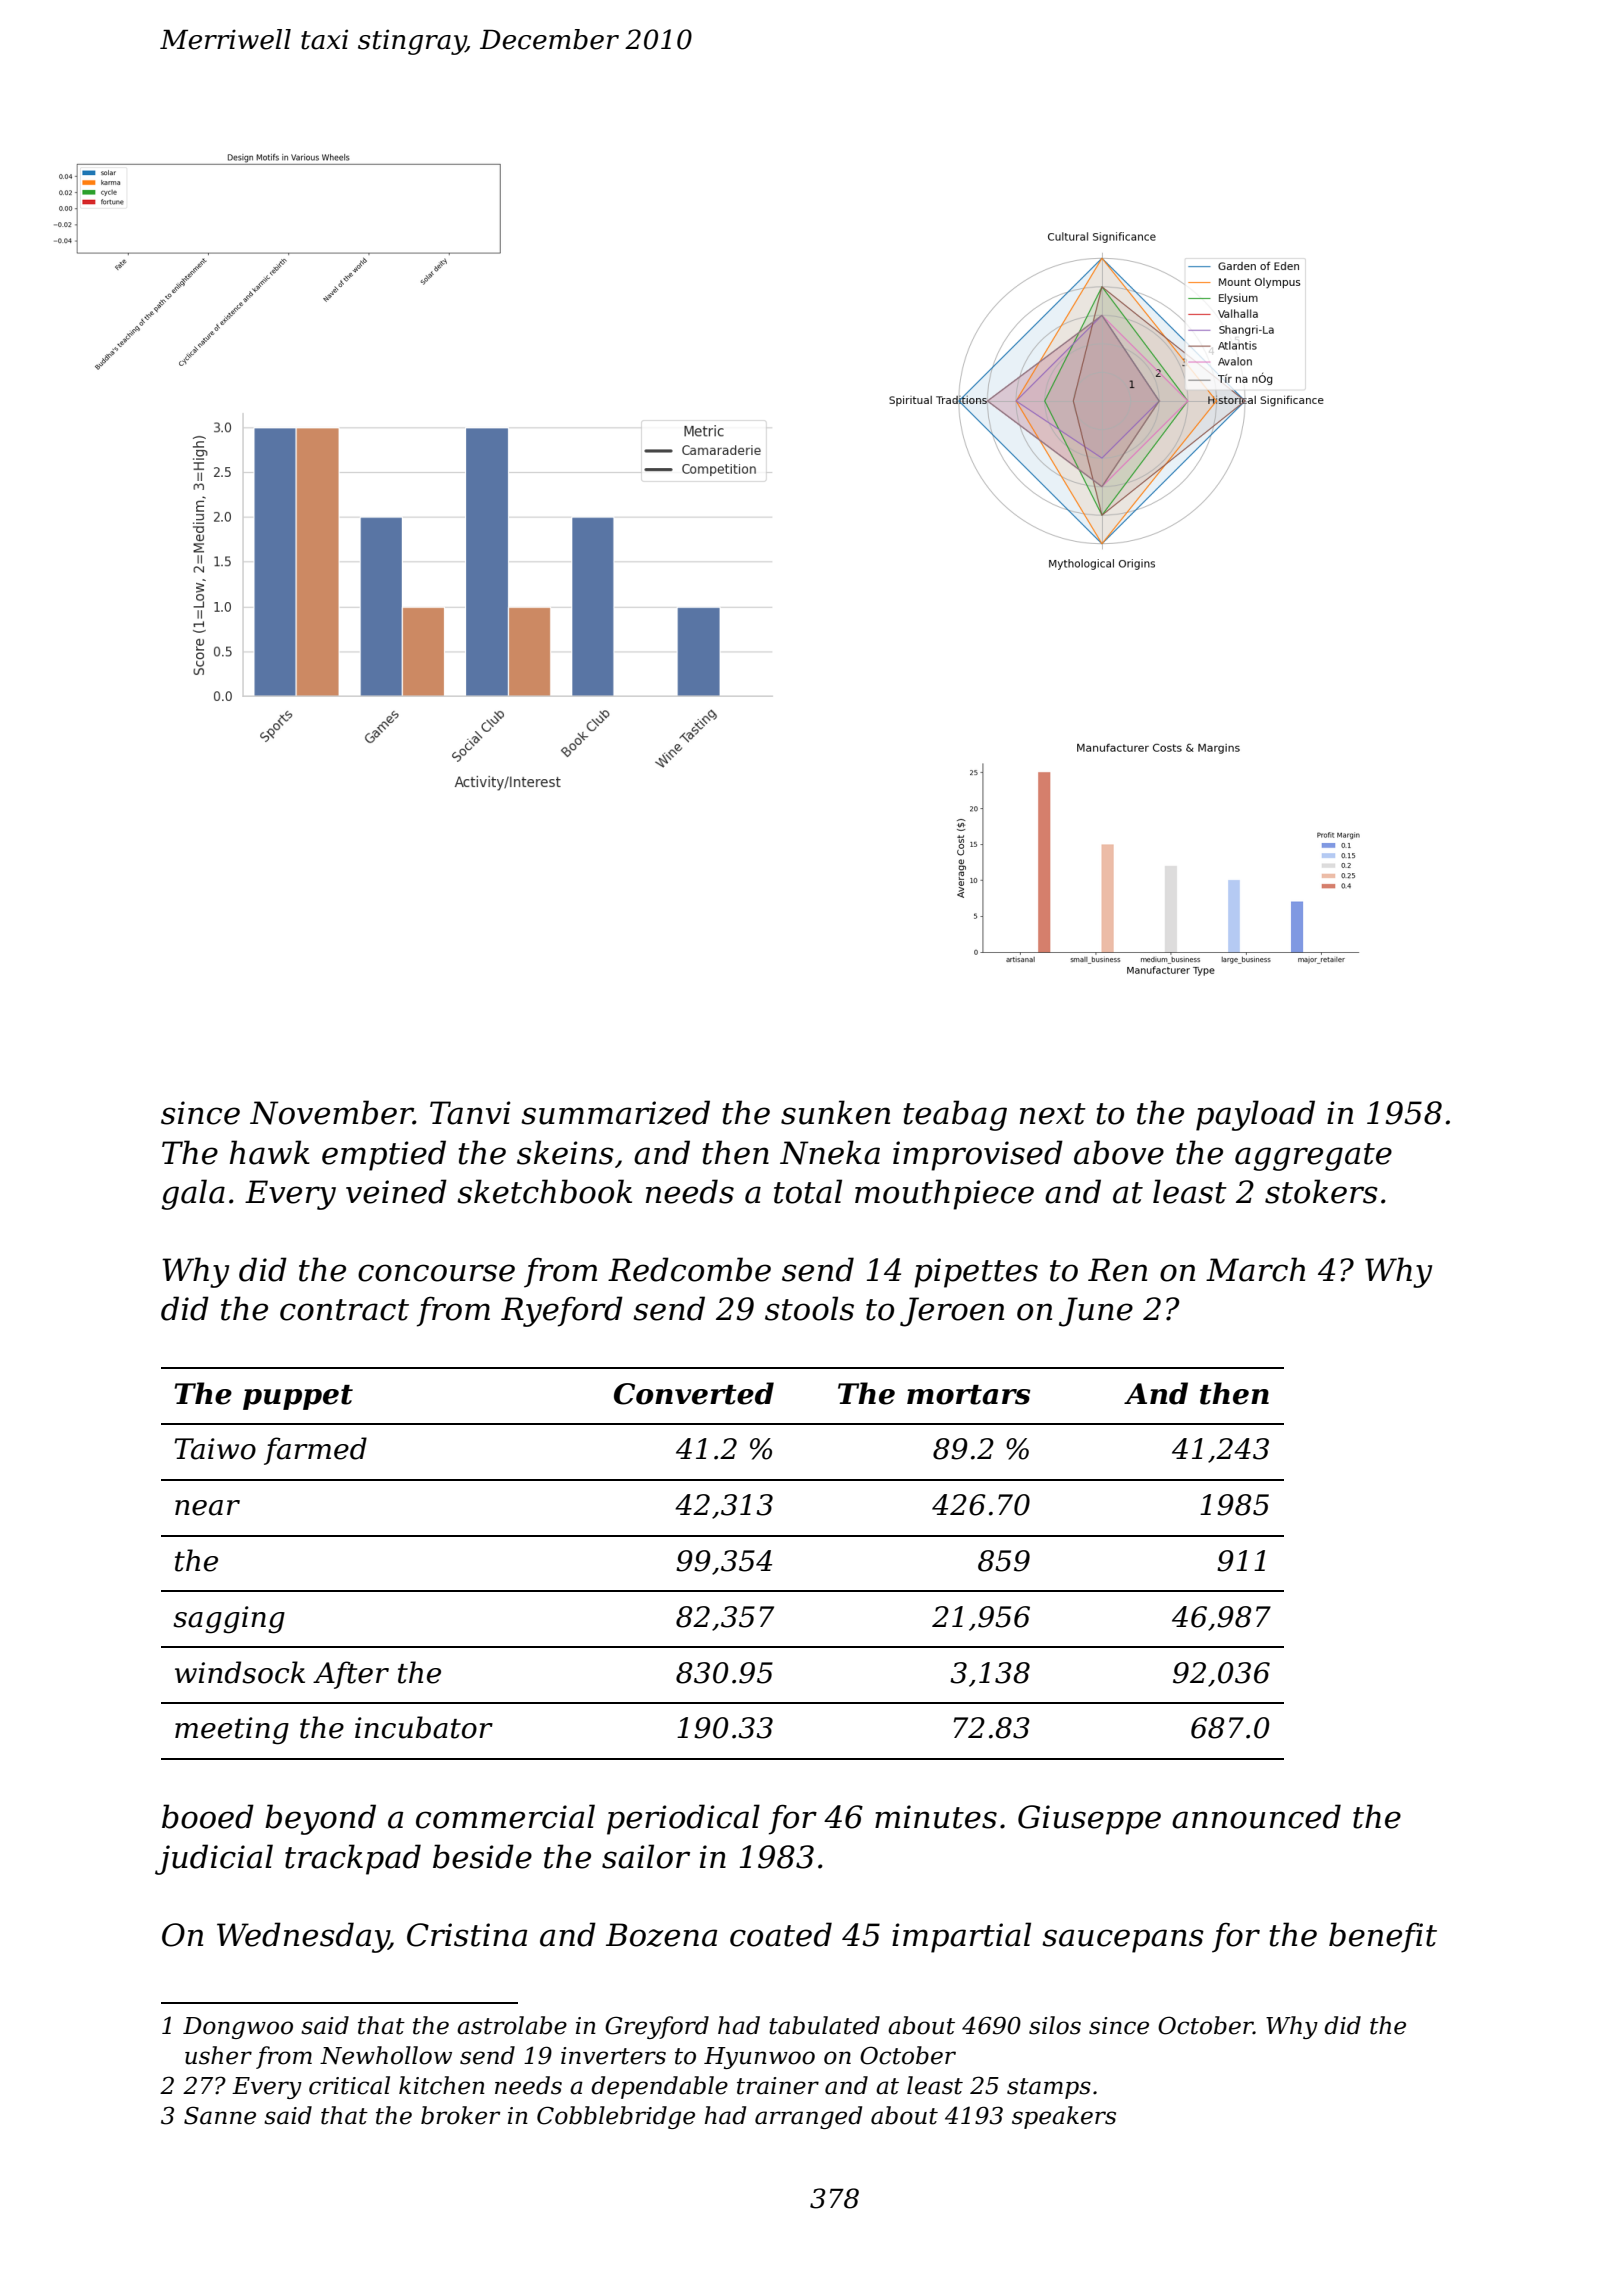 The height and width of the screenshot is (2292, 1620). What do you see at coordinates (683, 1819) in the screenshot?
I see `periodical` at bounding box center [683, 1819].
